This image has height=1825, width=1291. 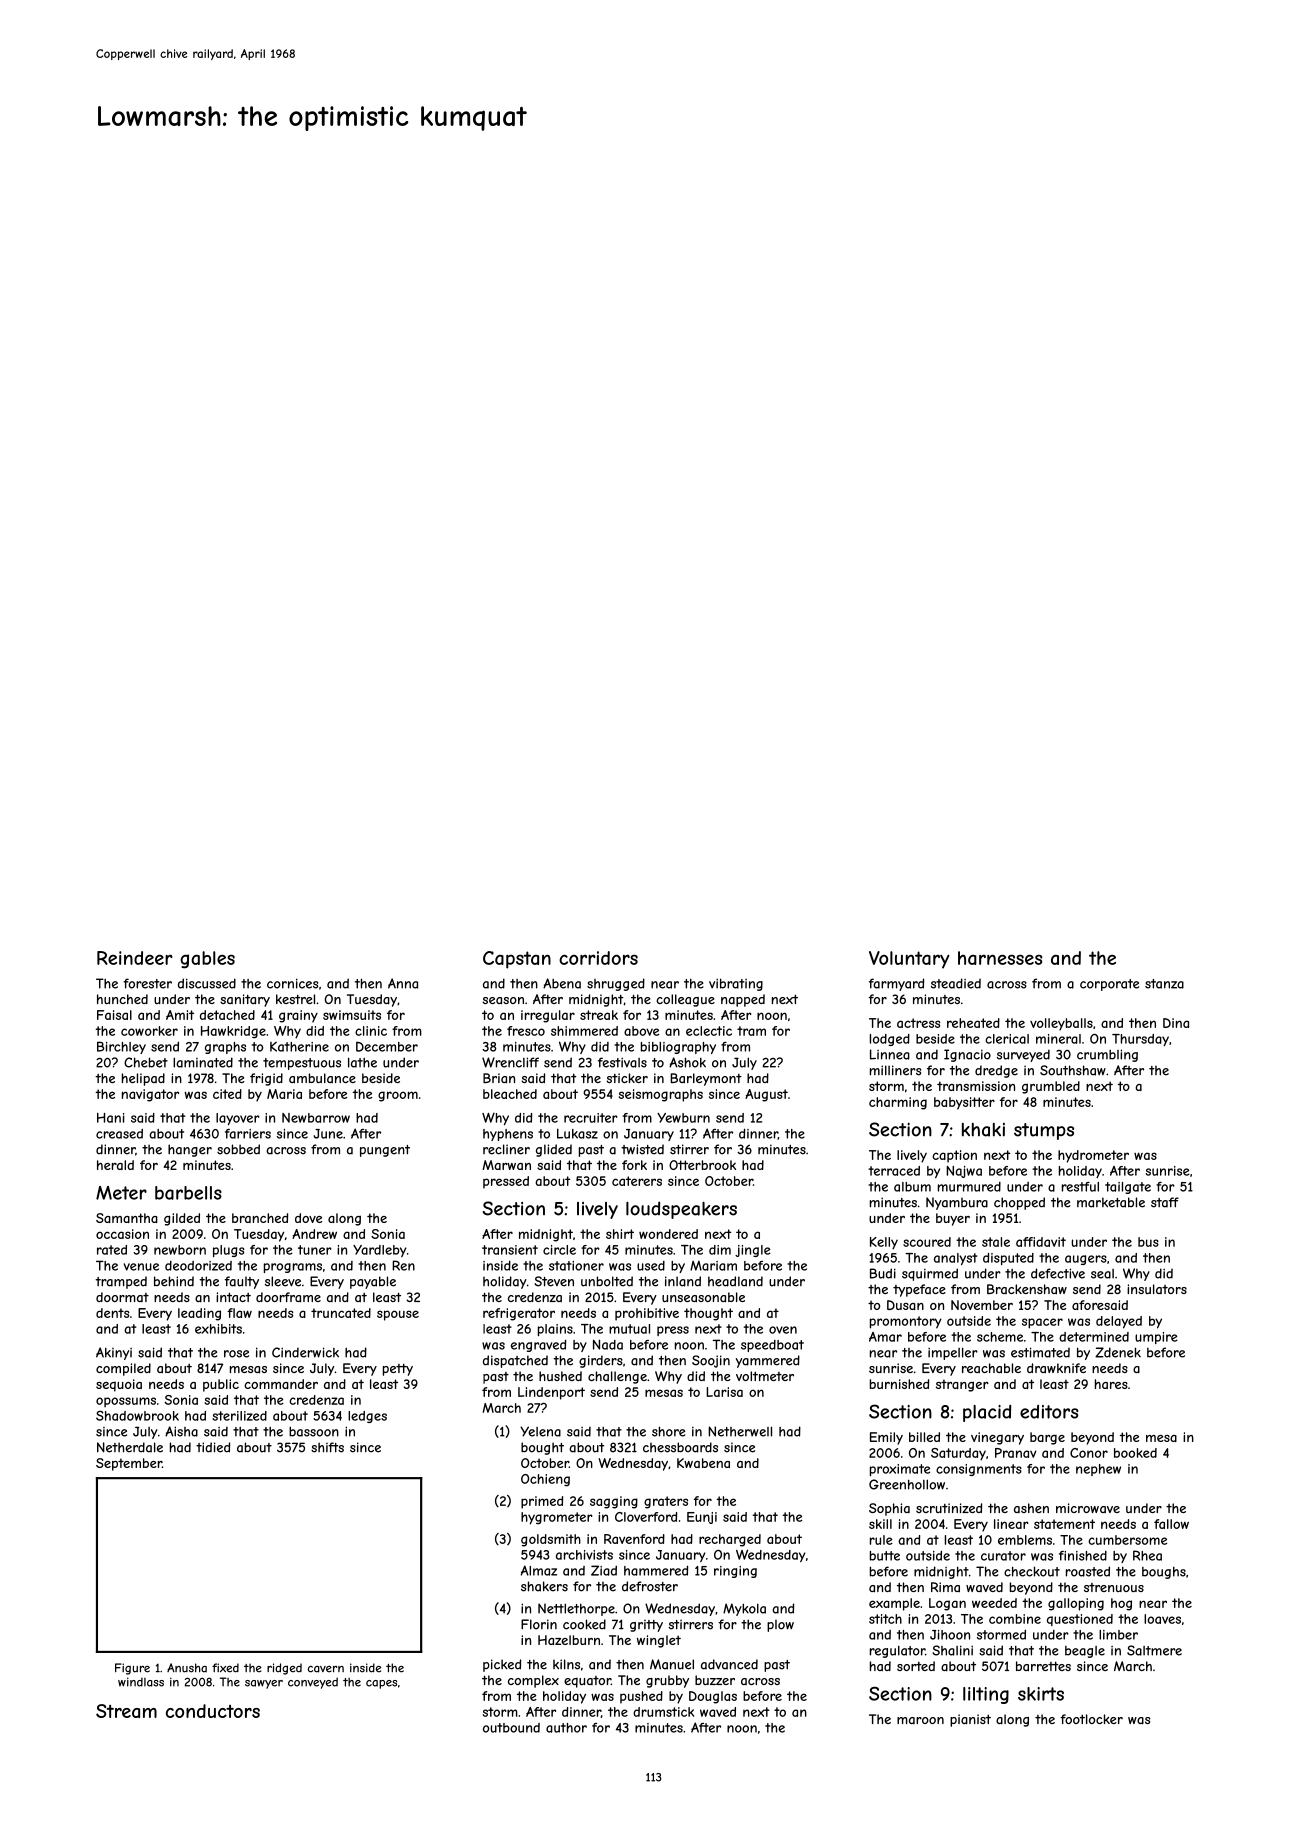 What do you see at coordinates (890, 1040) in the image?
I see `lodged` at bounding box center [890, 1040].
